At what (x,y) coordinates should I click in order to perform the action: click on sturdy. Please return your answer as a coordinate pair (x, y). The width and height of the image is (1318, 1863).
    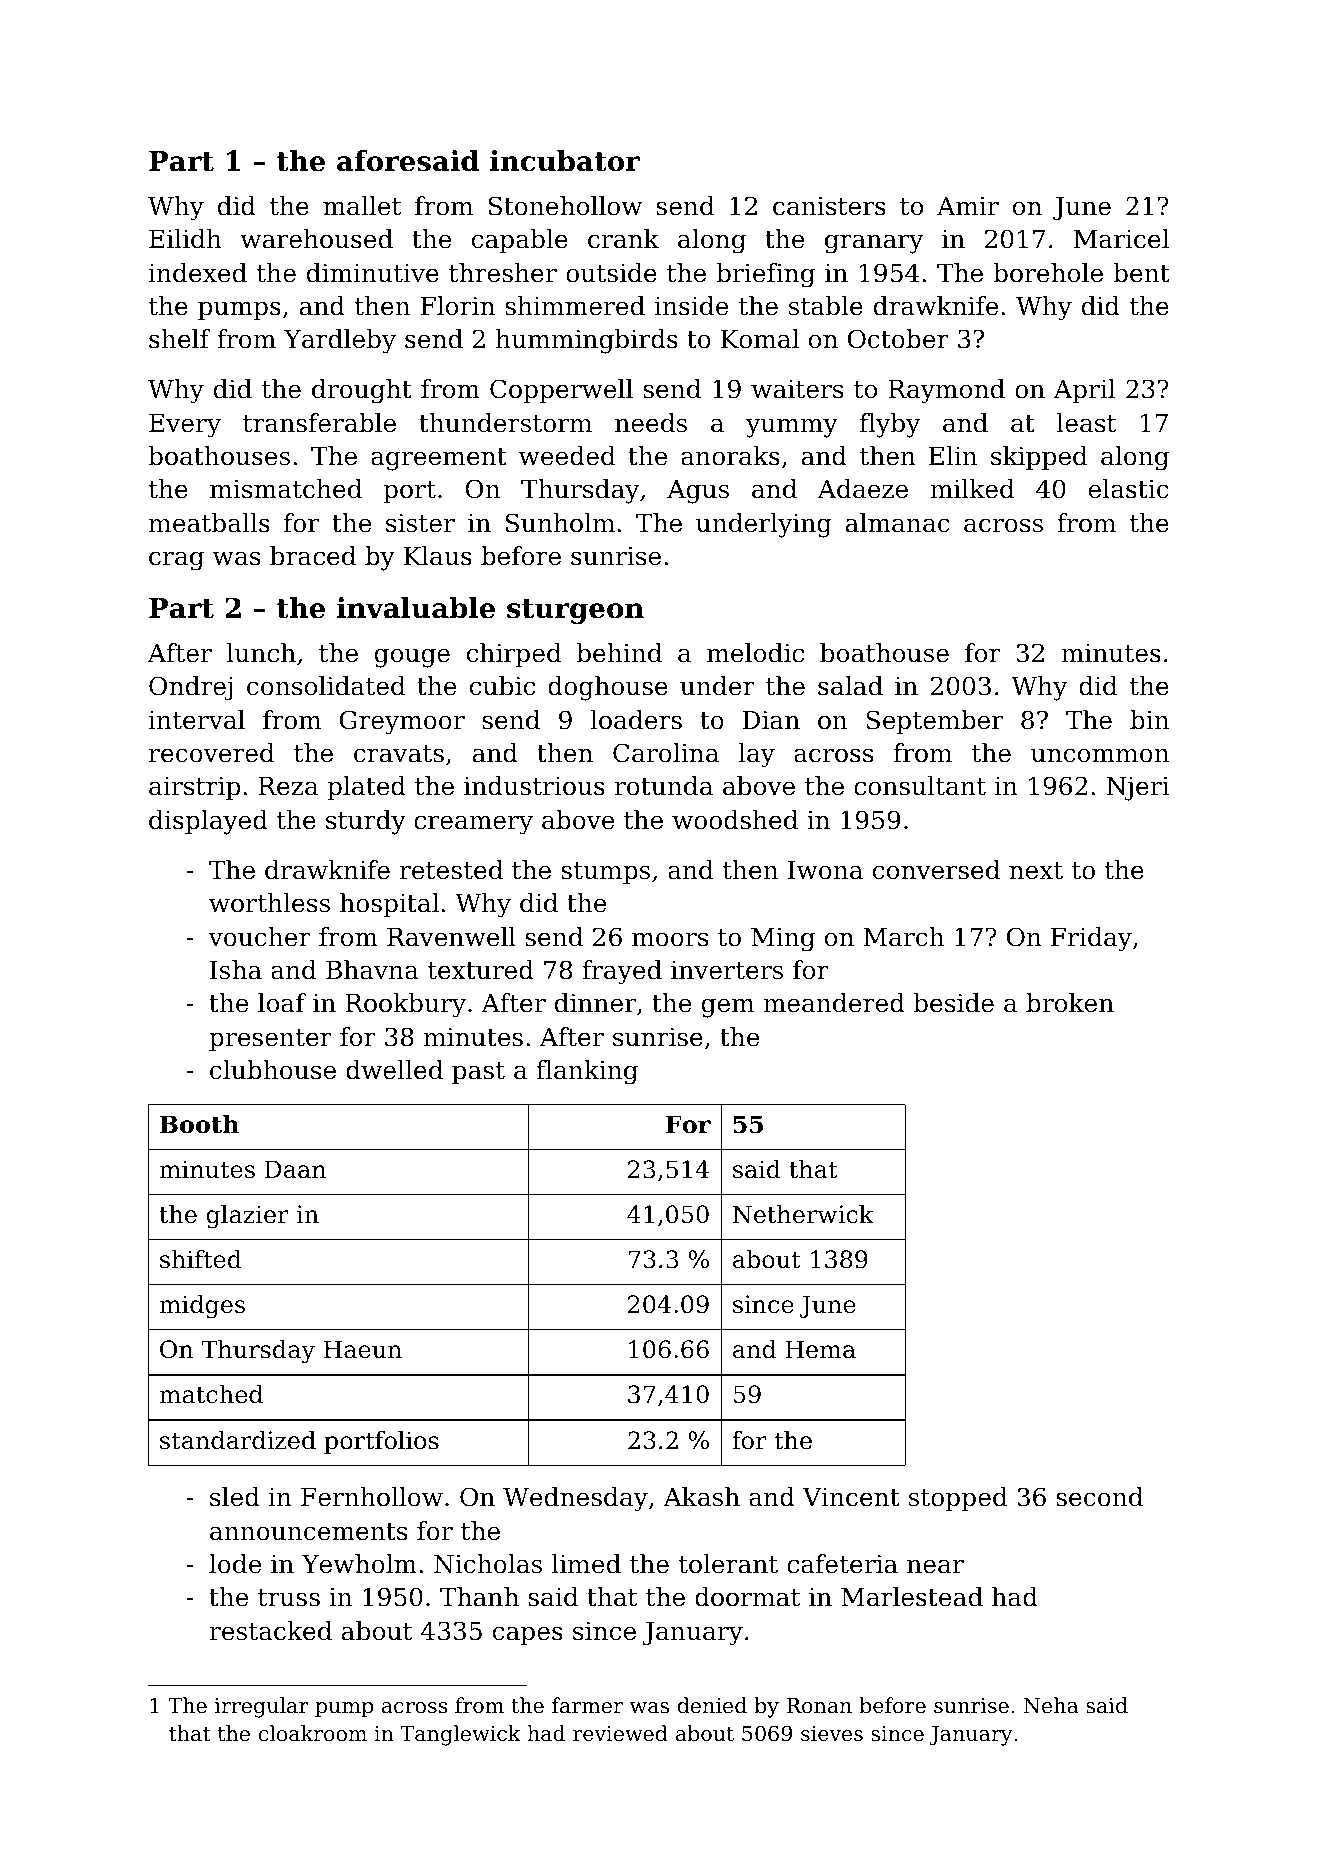
    Looking at the image, I should click on (366, 822).
